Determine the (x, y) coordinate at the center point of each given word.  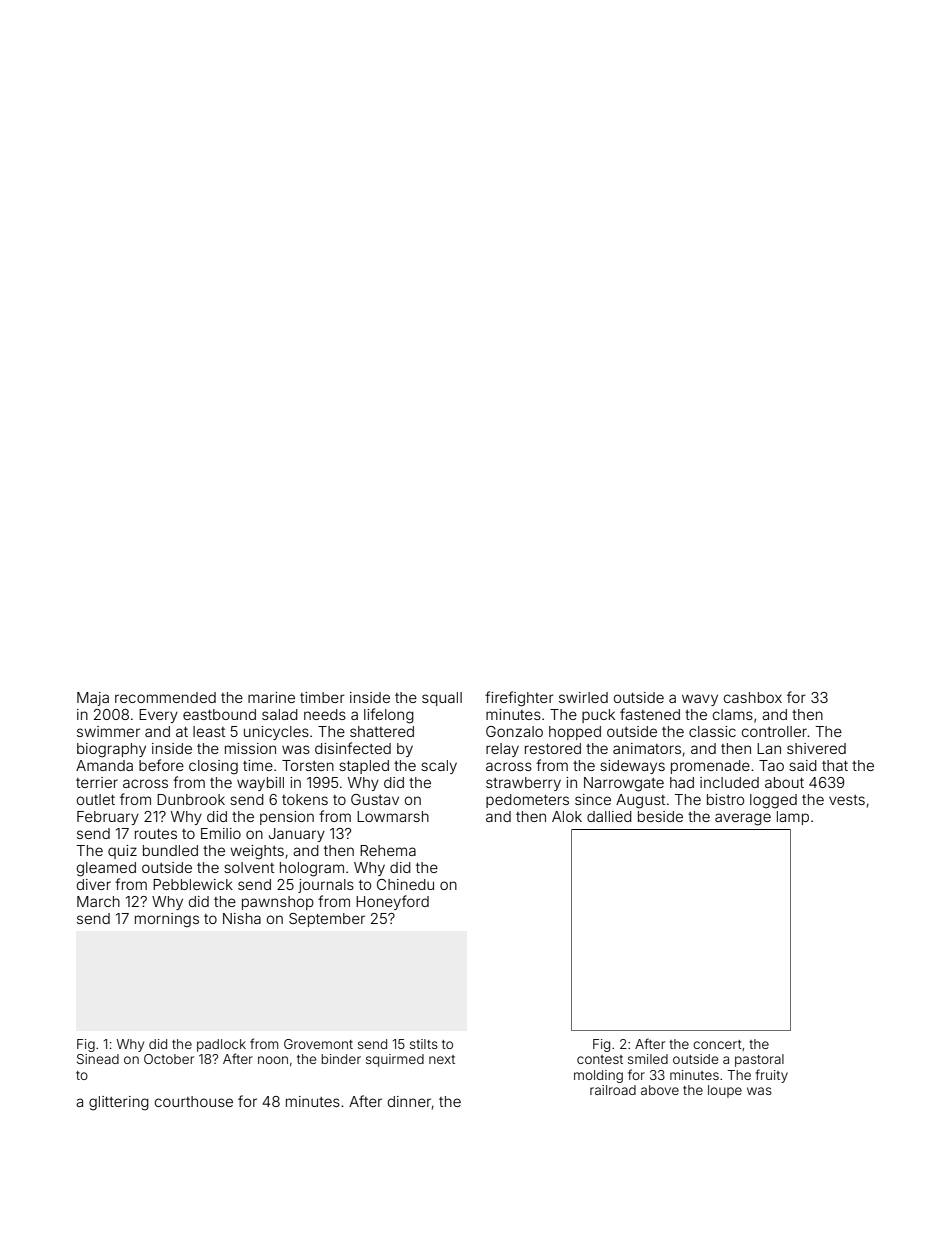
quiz (122, 852)
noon (273, 1060)
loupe (725, 1091)
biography (111, 750)
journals (326, 886)
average (743, 819)
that (835, 765)
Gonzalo (514, 731)
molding (598, 1076)
